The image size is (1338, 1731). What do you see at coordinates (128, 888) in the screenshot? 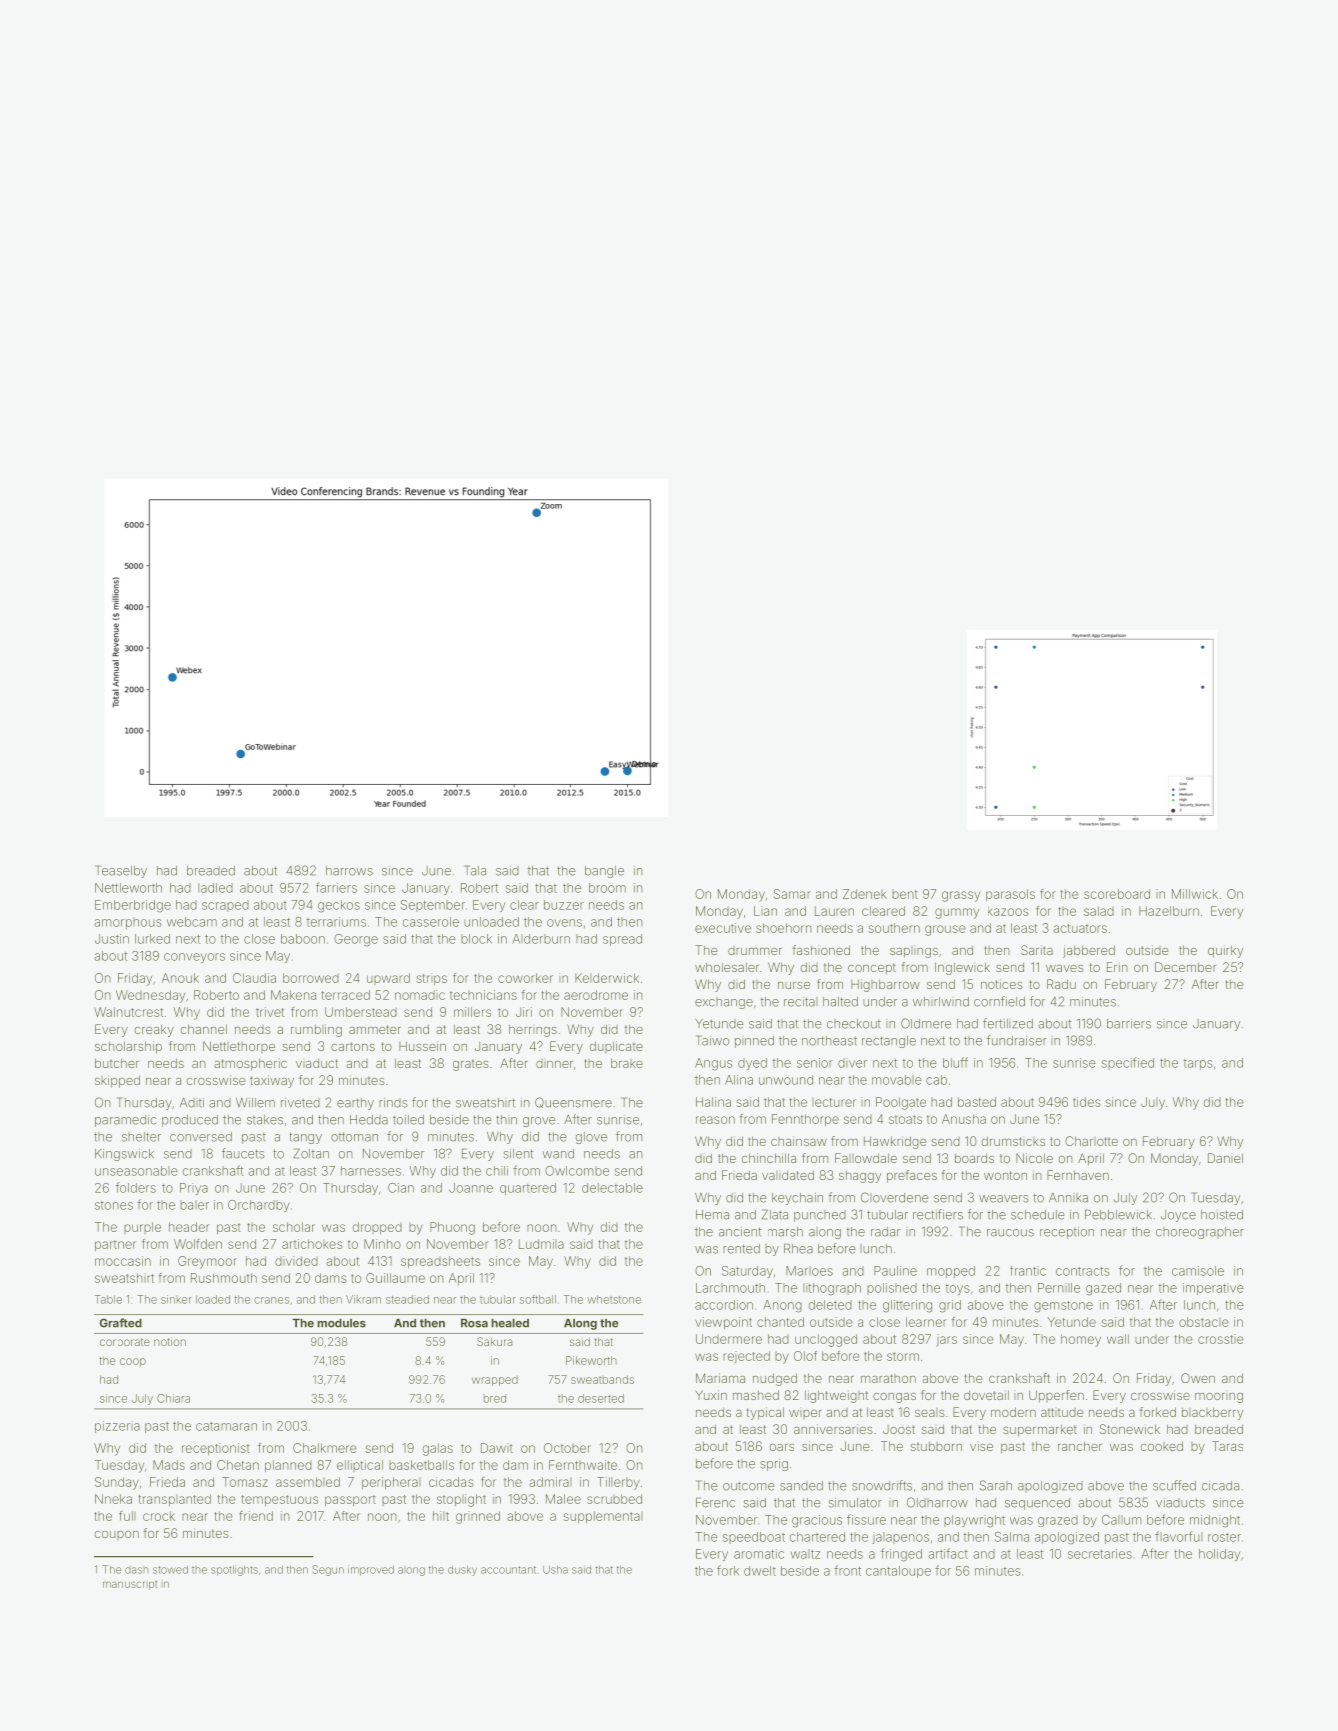
I see `Nettleworth` at bounding box center [128, 888].
